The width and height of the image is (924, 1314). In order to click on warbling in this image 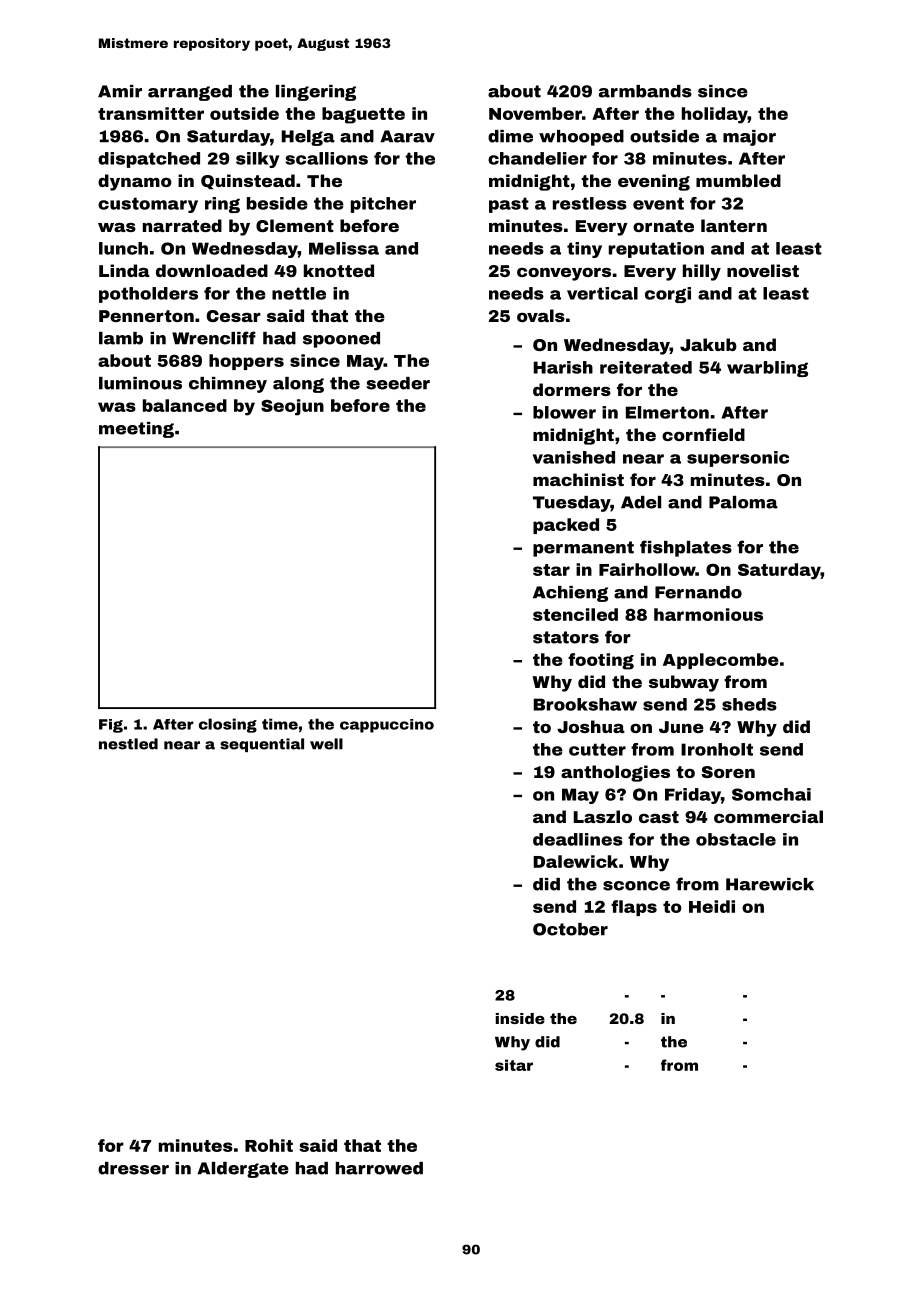, I will do `click(767, 369)`.
